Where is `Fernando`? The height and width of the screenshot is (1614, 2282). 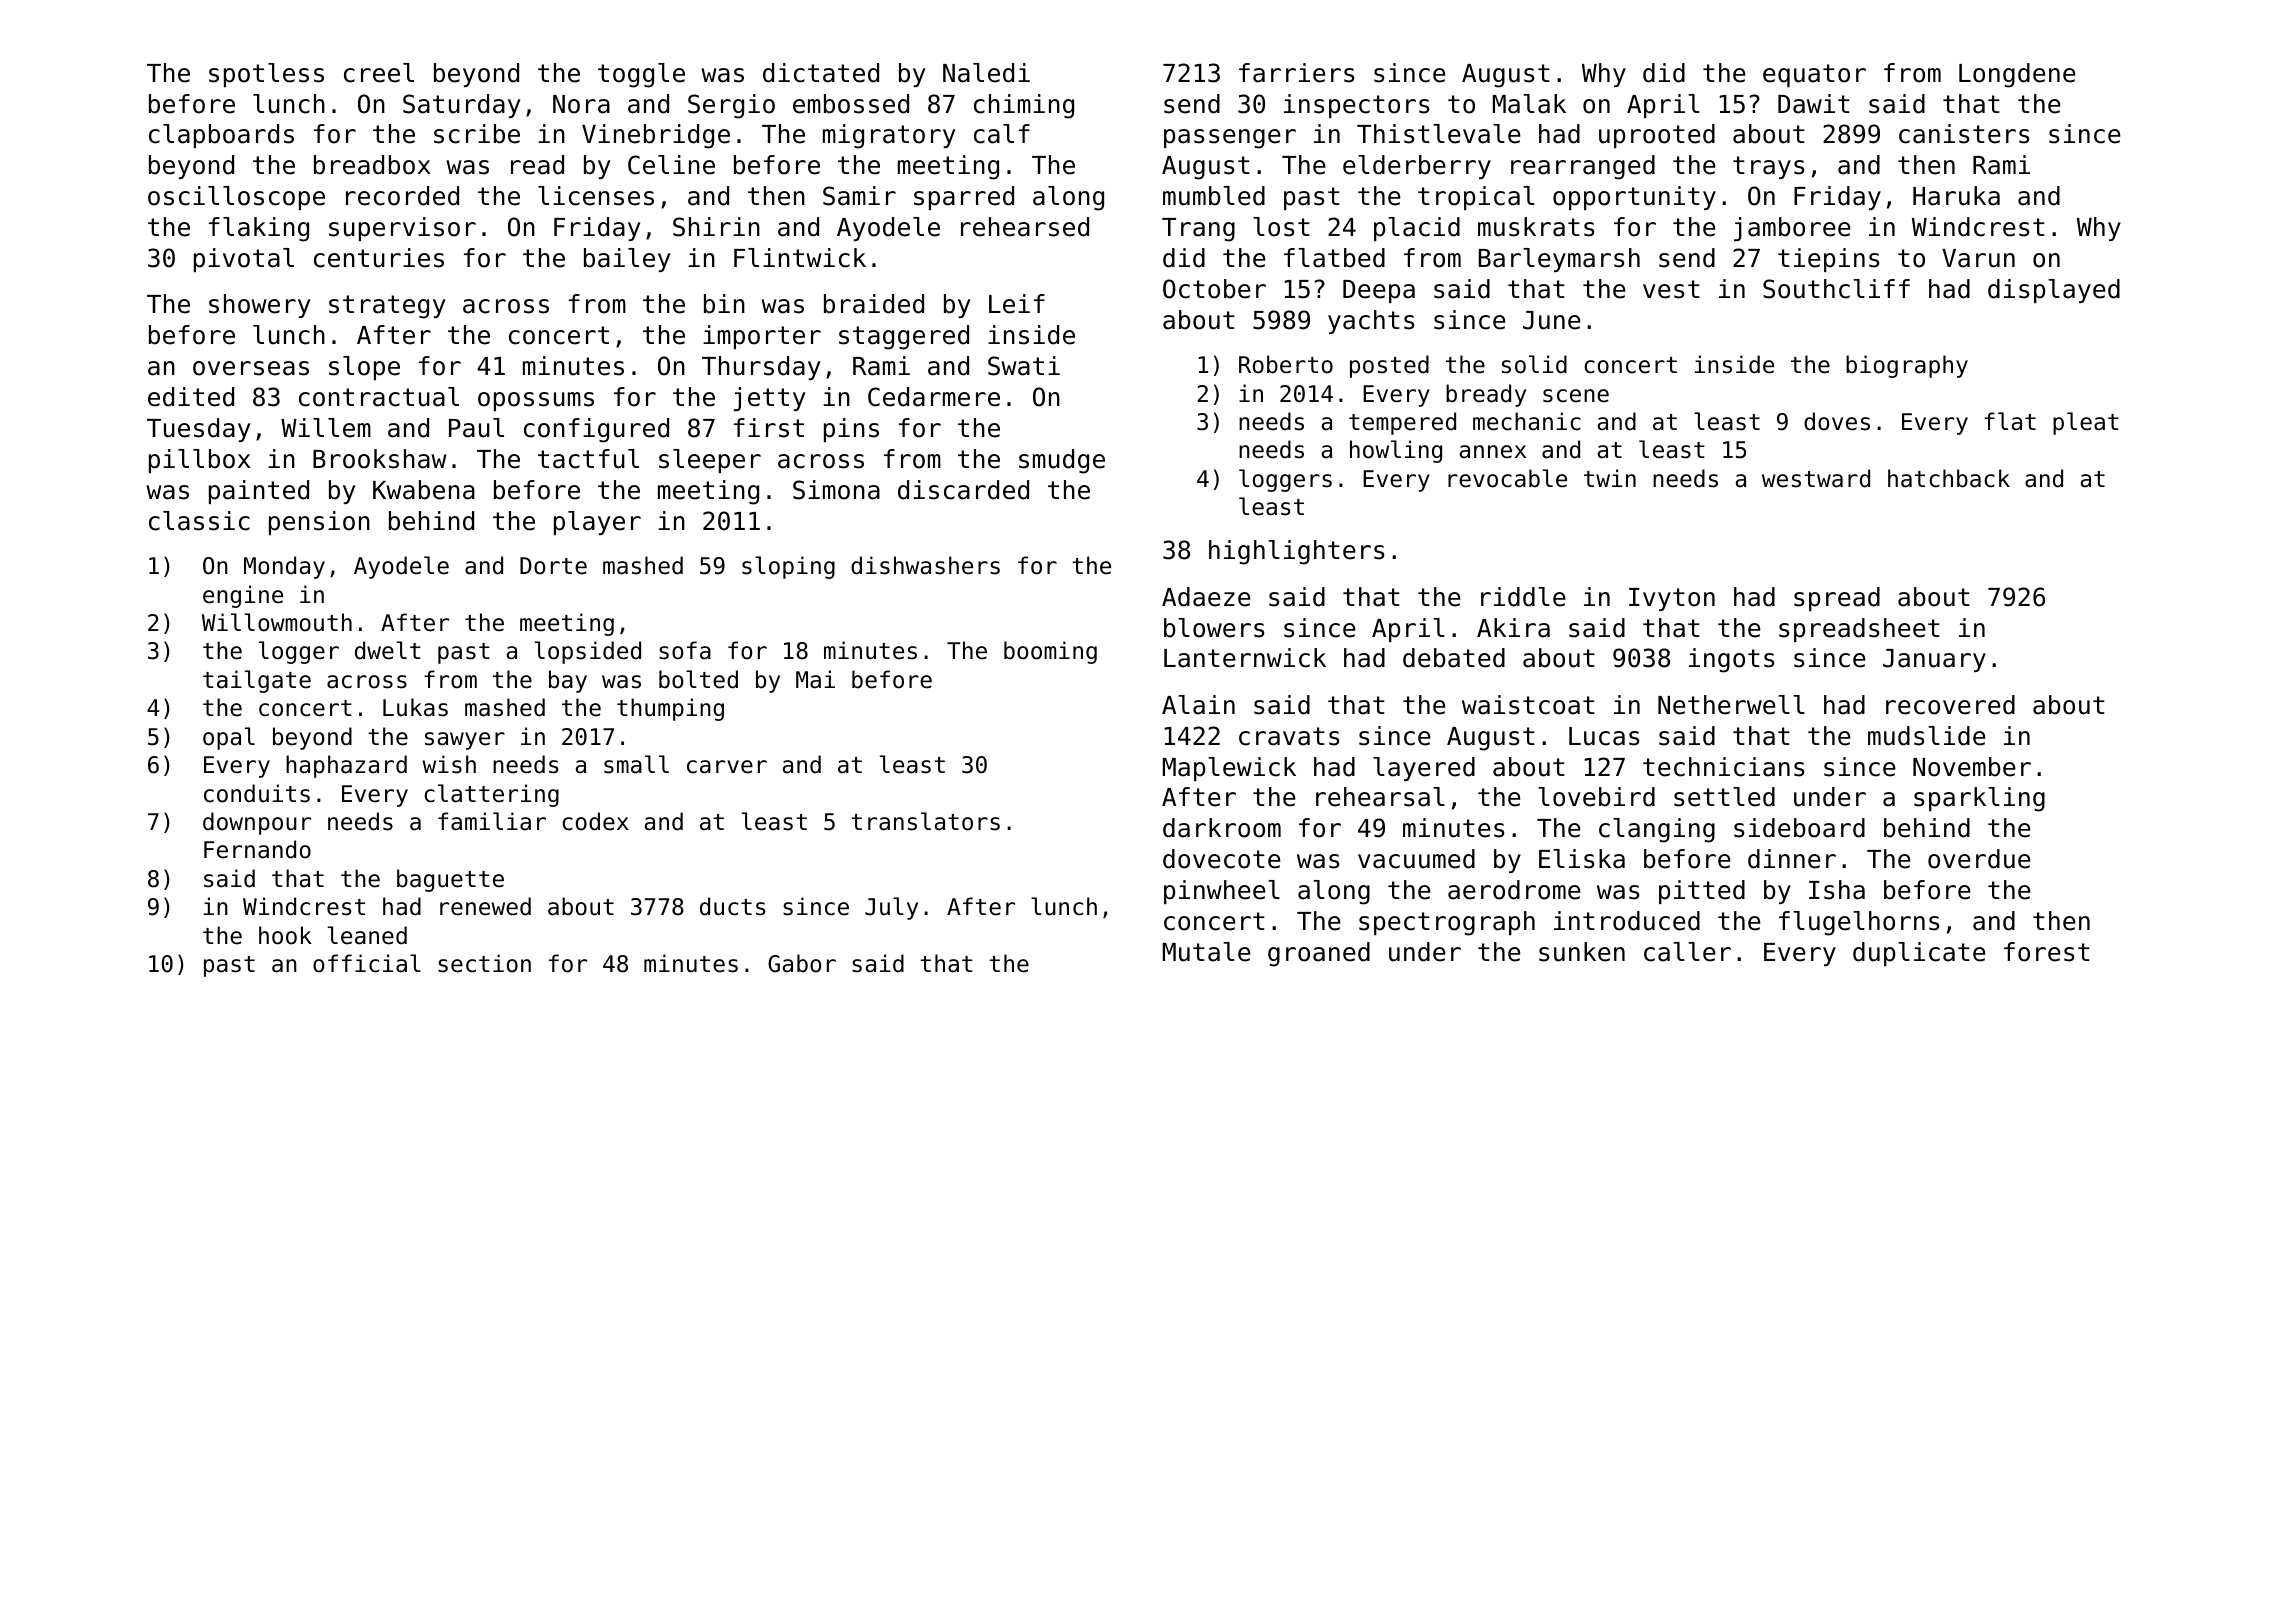 Fernando is located at coordinates (257, 849).
